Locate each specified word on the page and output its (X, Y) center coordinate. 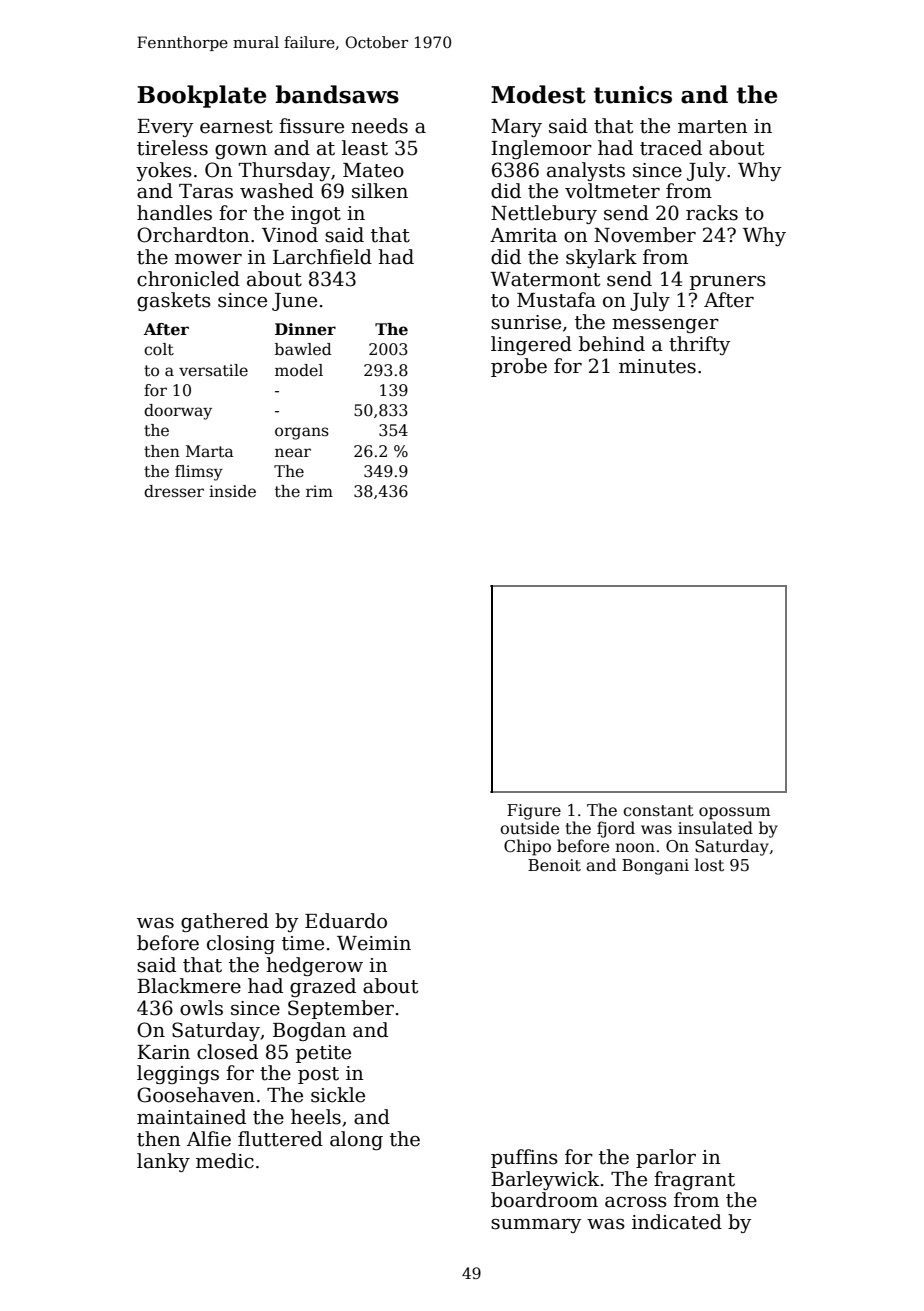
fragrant (694, 1180)
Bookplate (201, 96)
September (341, 1009)
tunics (633, 95)
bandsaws (337, 94)
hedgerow (314, 966)
